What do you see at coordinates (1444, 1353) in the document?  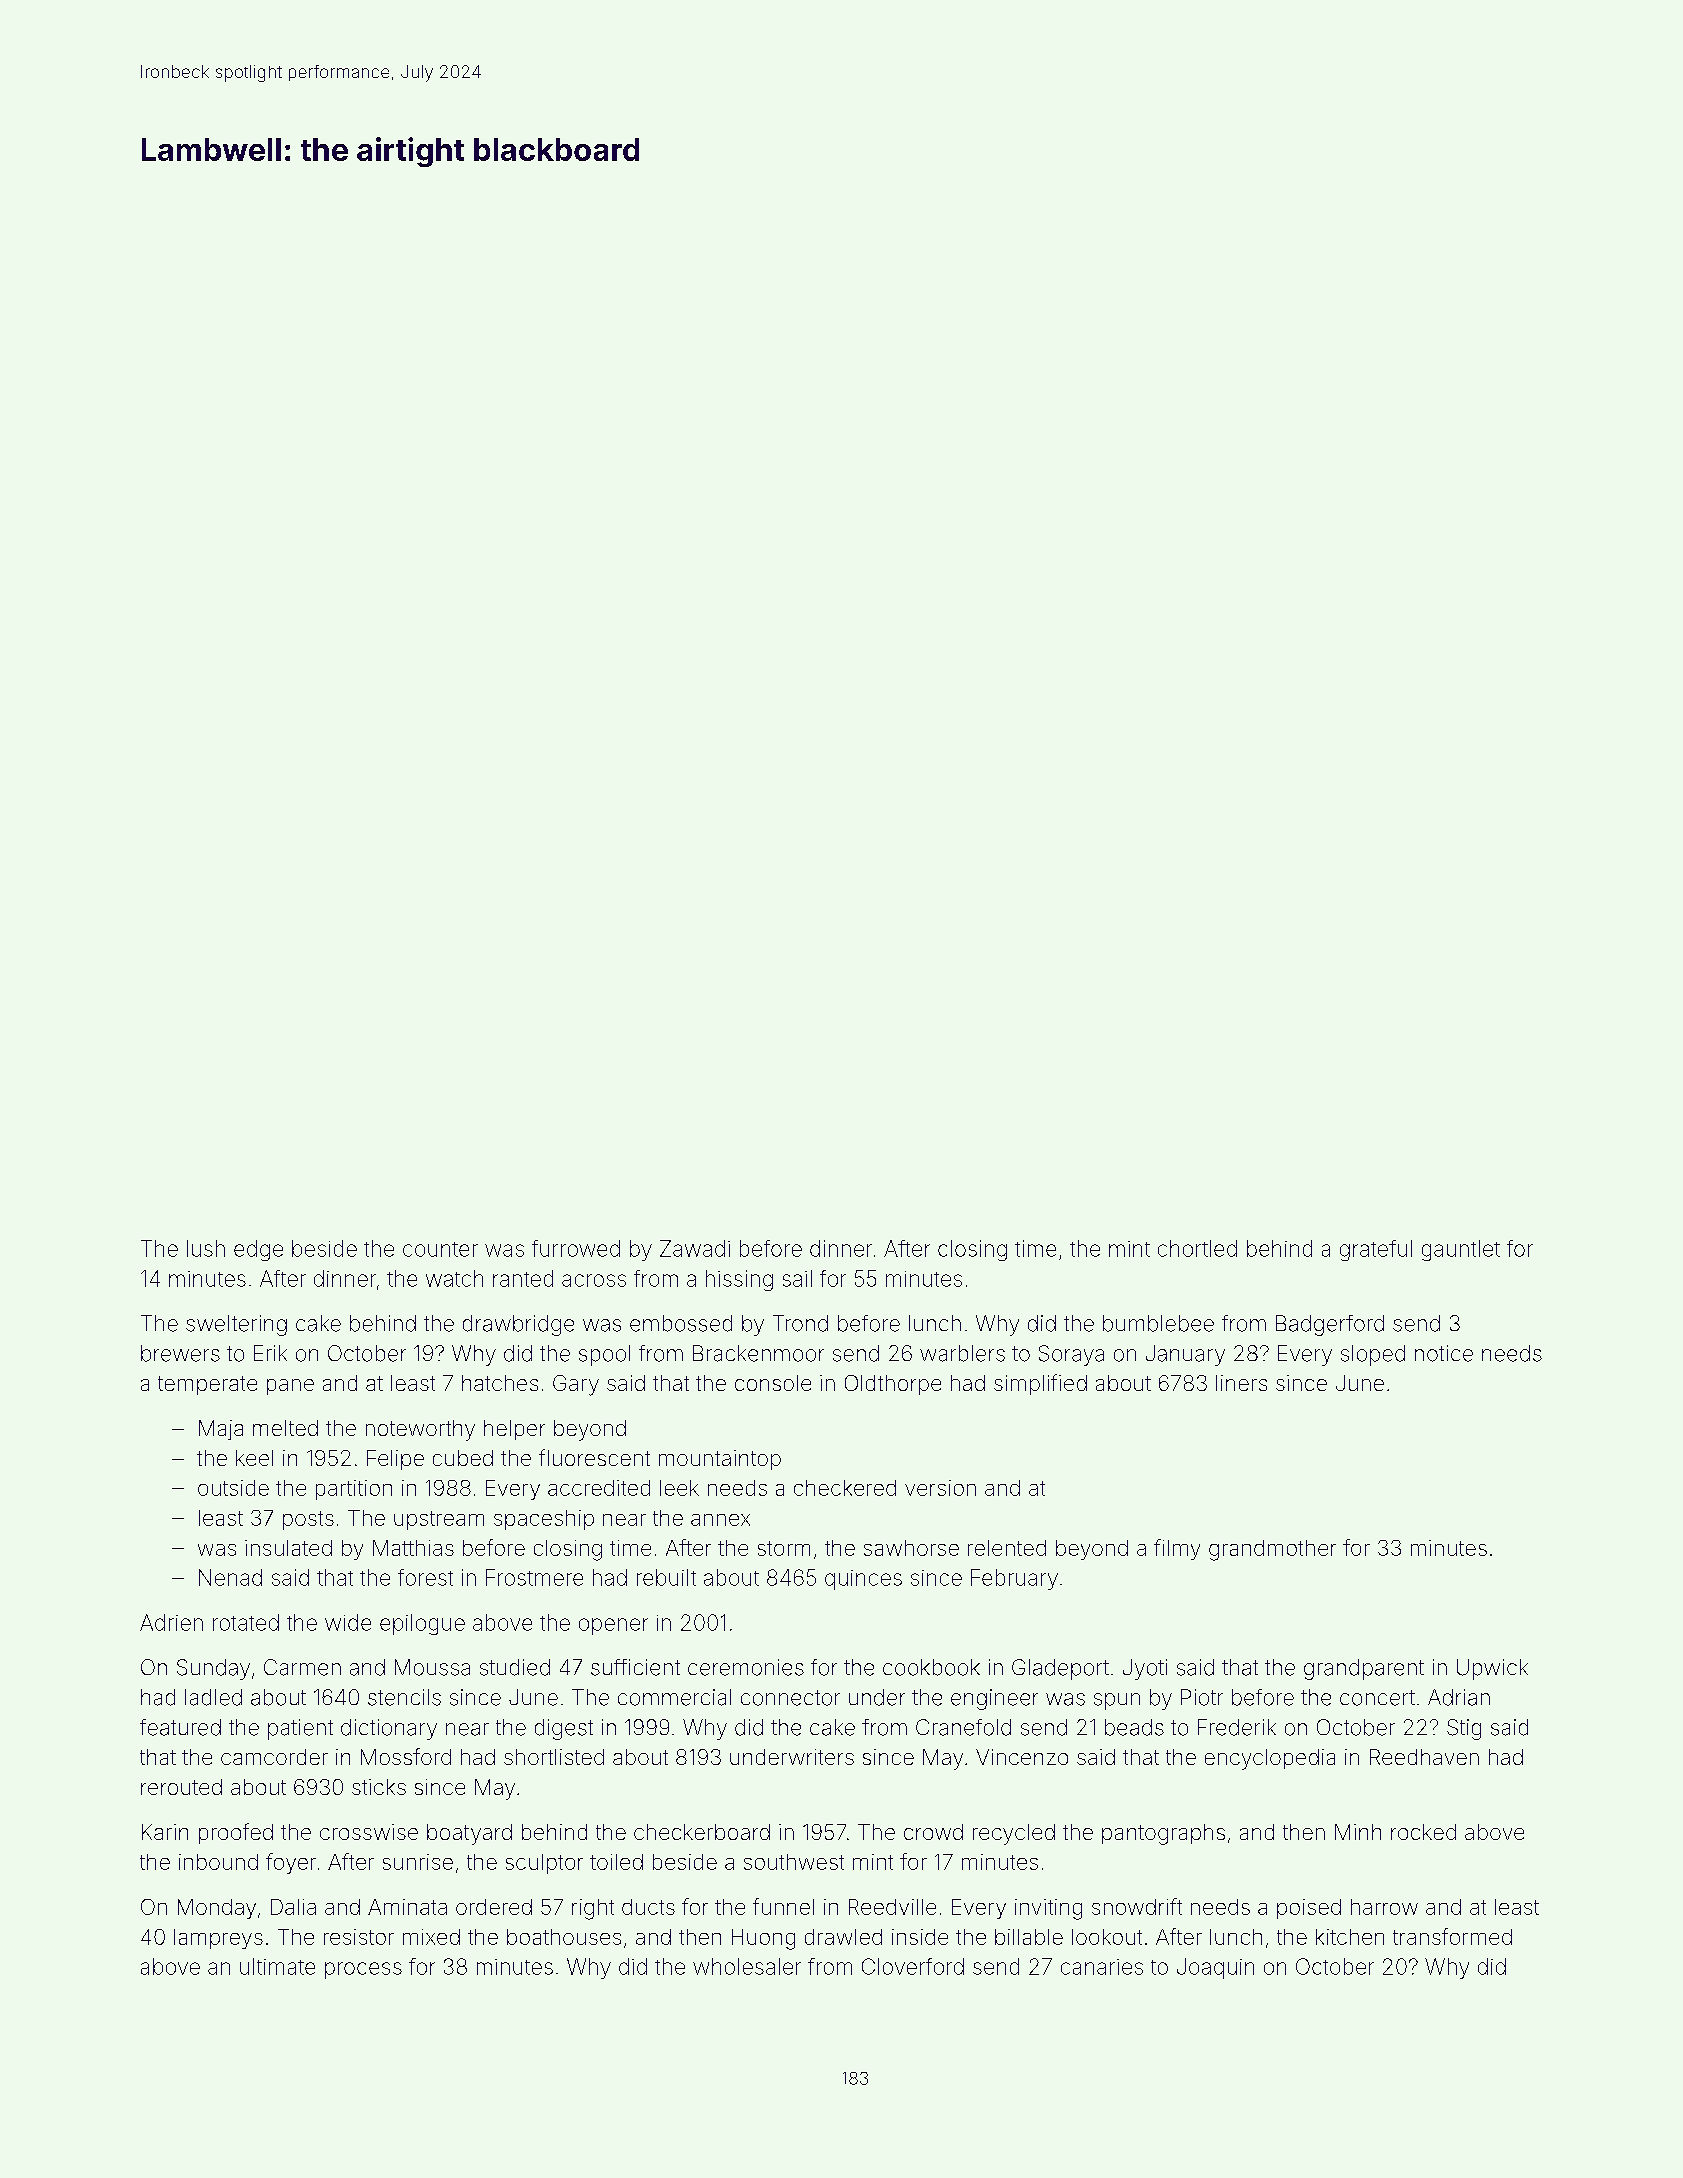 I see `notice` at bounding box center [1444, 1353].
